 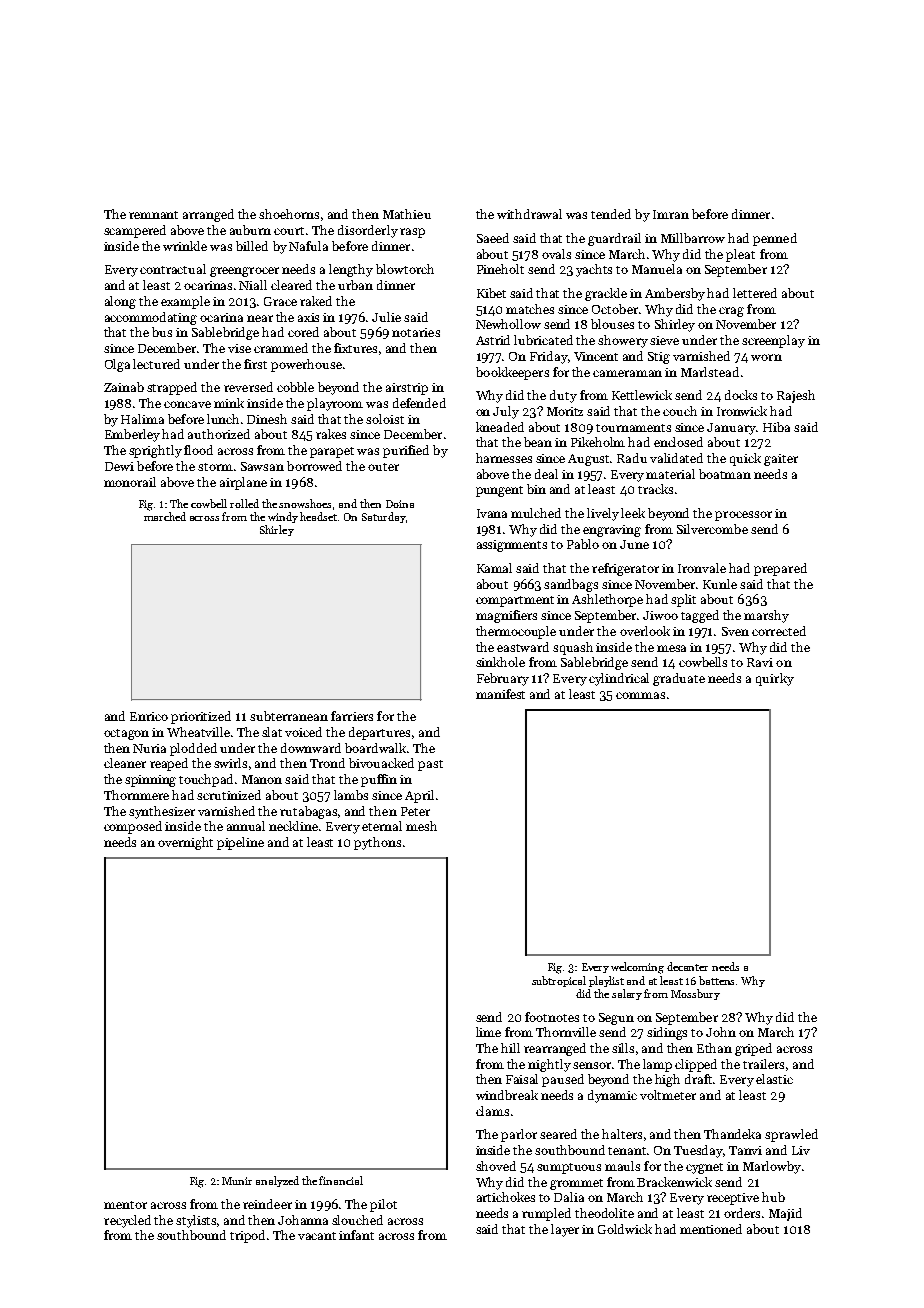 I want to click on voltmeter, so click(x=668, y=1095).
